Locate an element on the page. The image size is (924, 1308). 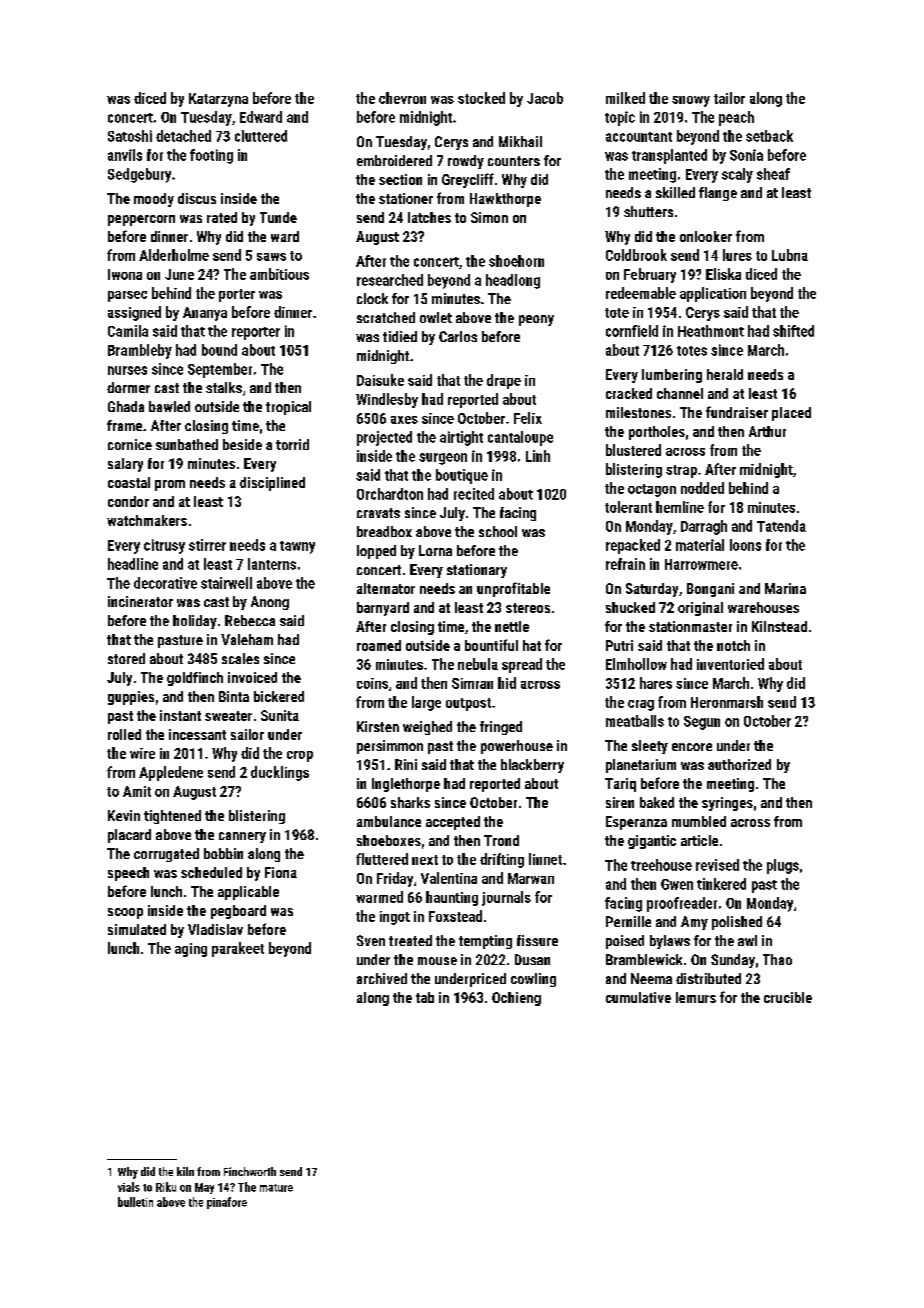
shucked is located at coordinates (630, 607).
